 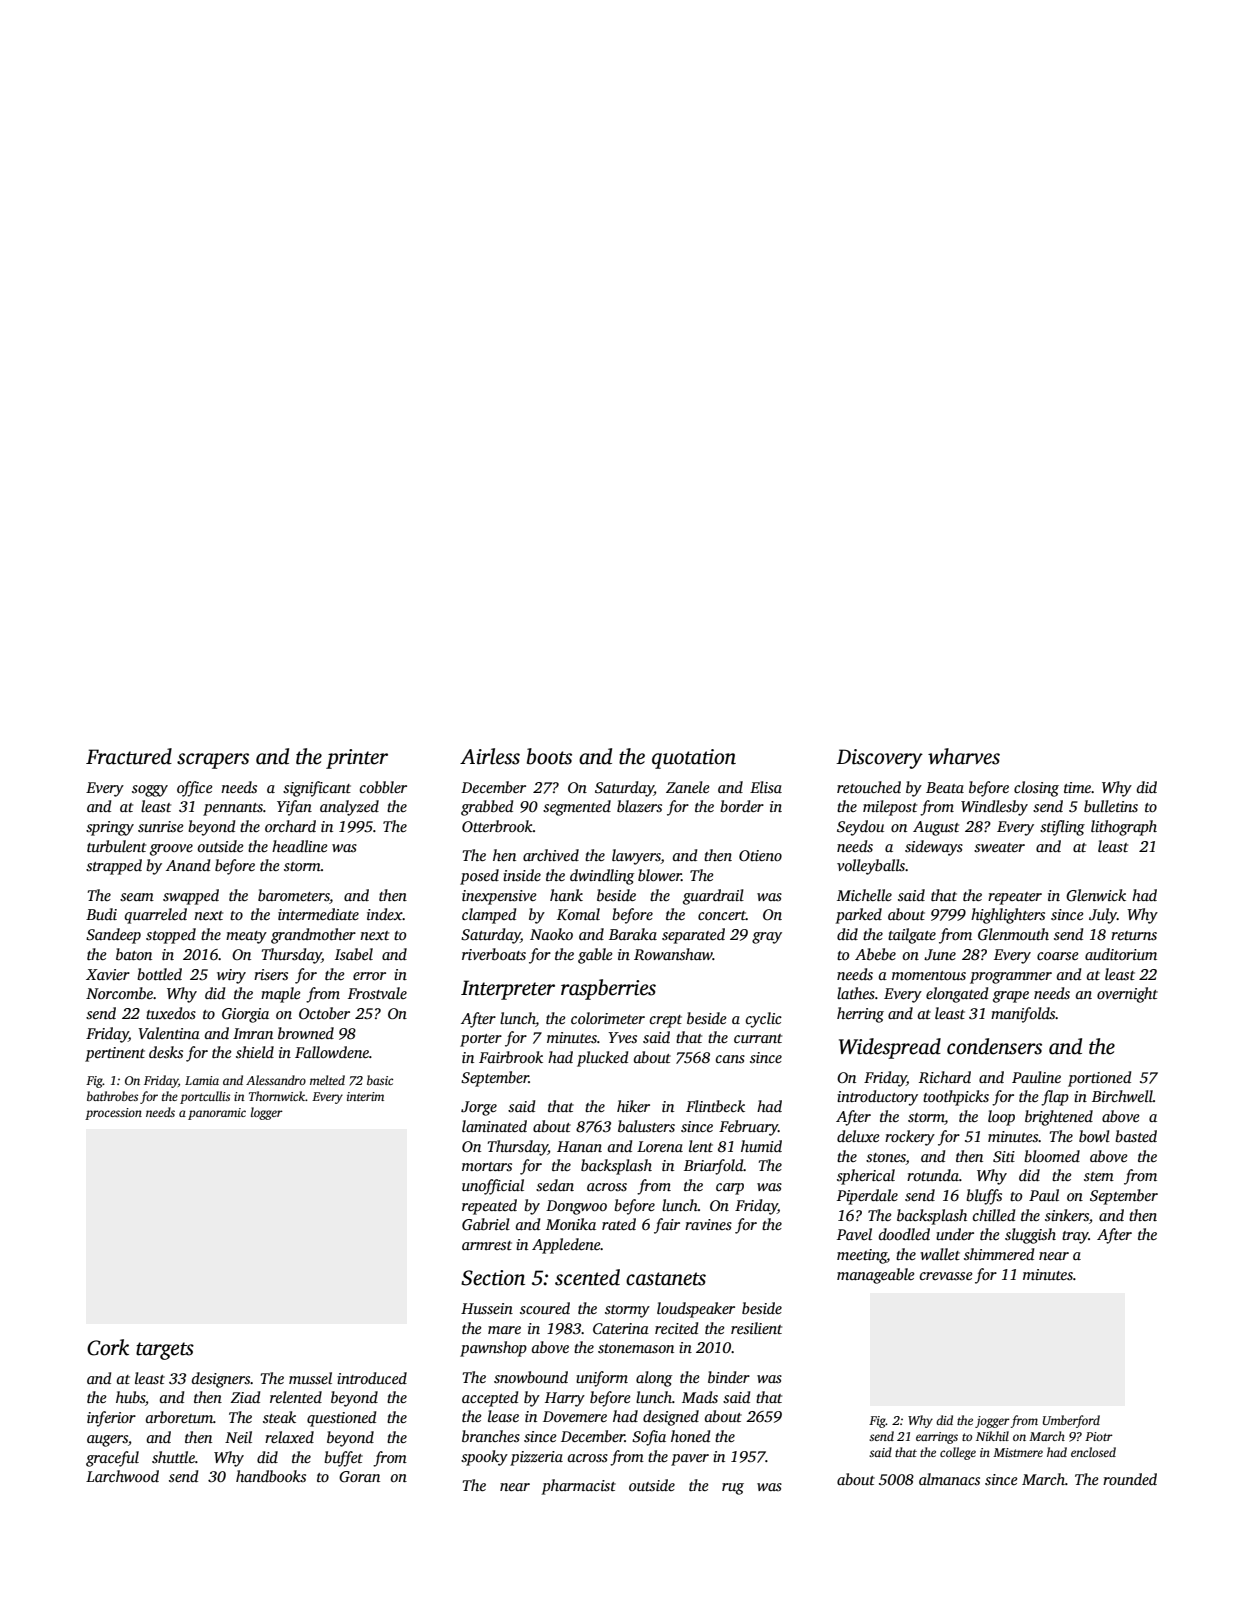 What do you see at coordinates (964, 756) in the screenshot?
I see `wharves` at bounding box center [964, 756].
